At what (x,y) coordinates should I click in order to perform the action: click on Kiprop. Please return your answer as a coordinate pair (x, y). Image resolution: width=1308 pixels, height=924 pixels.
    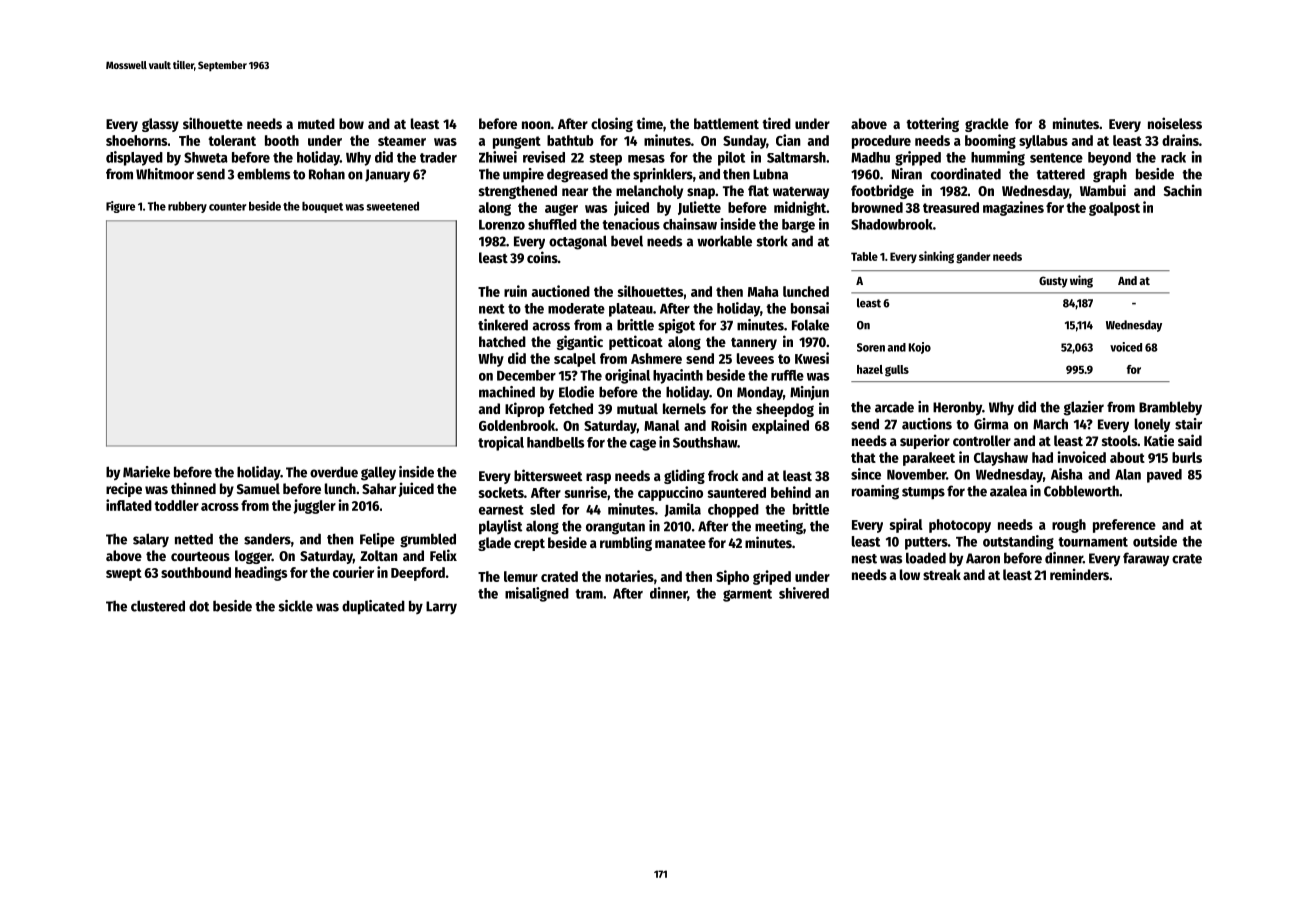
    Looking at the image, I should click on (524, 409).
